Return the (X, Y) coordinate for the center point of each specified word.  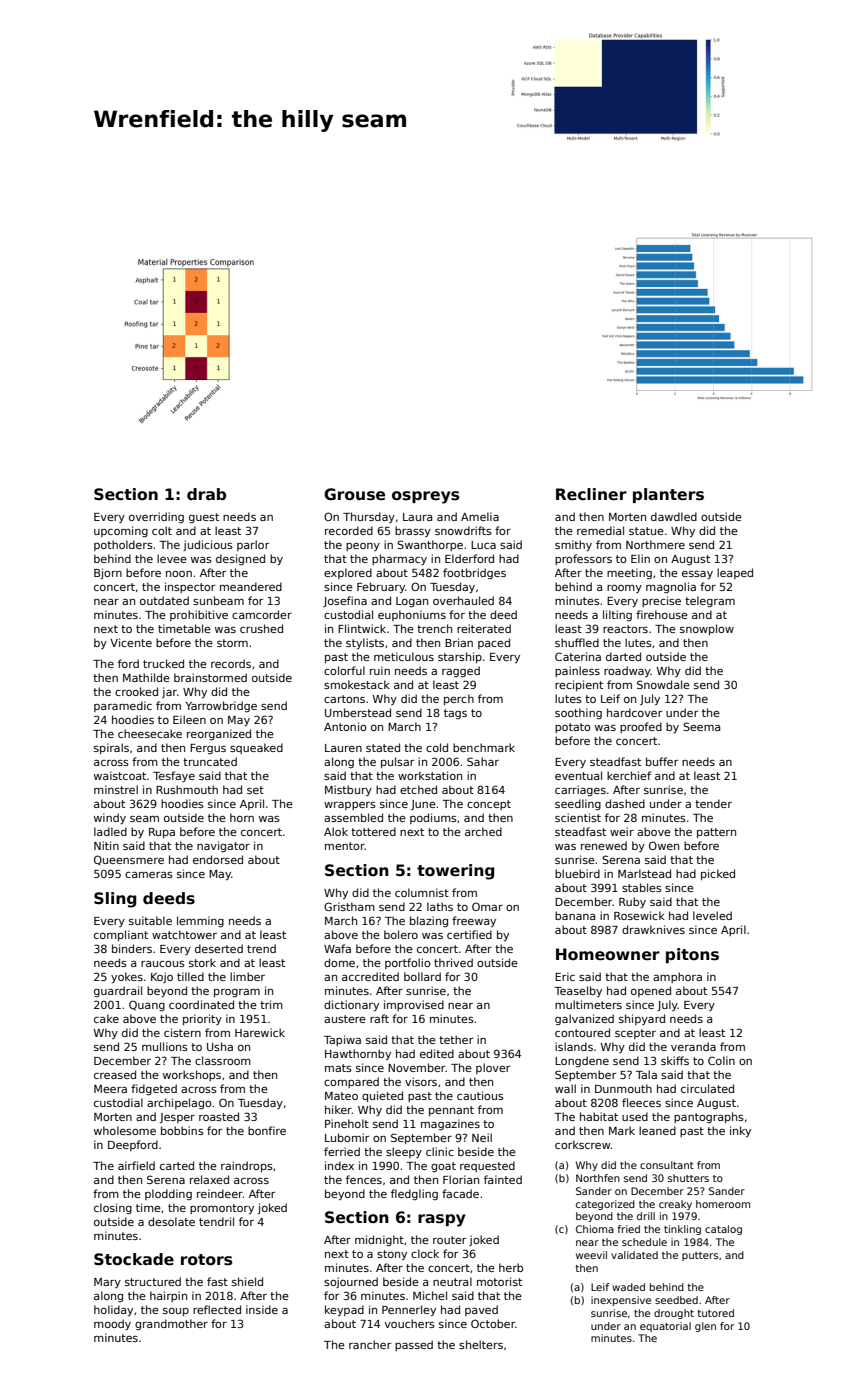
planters (668, 495)
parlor (253, 545)
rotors (207, 1260)
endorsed (218, 859)
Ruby (632, 902)
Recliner (591, 494)
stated (383, 747)
